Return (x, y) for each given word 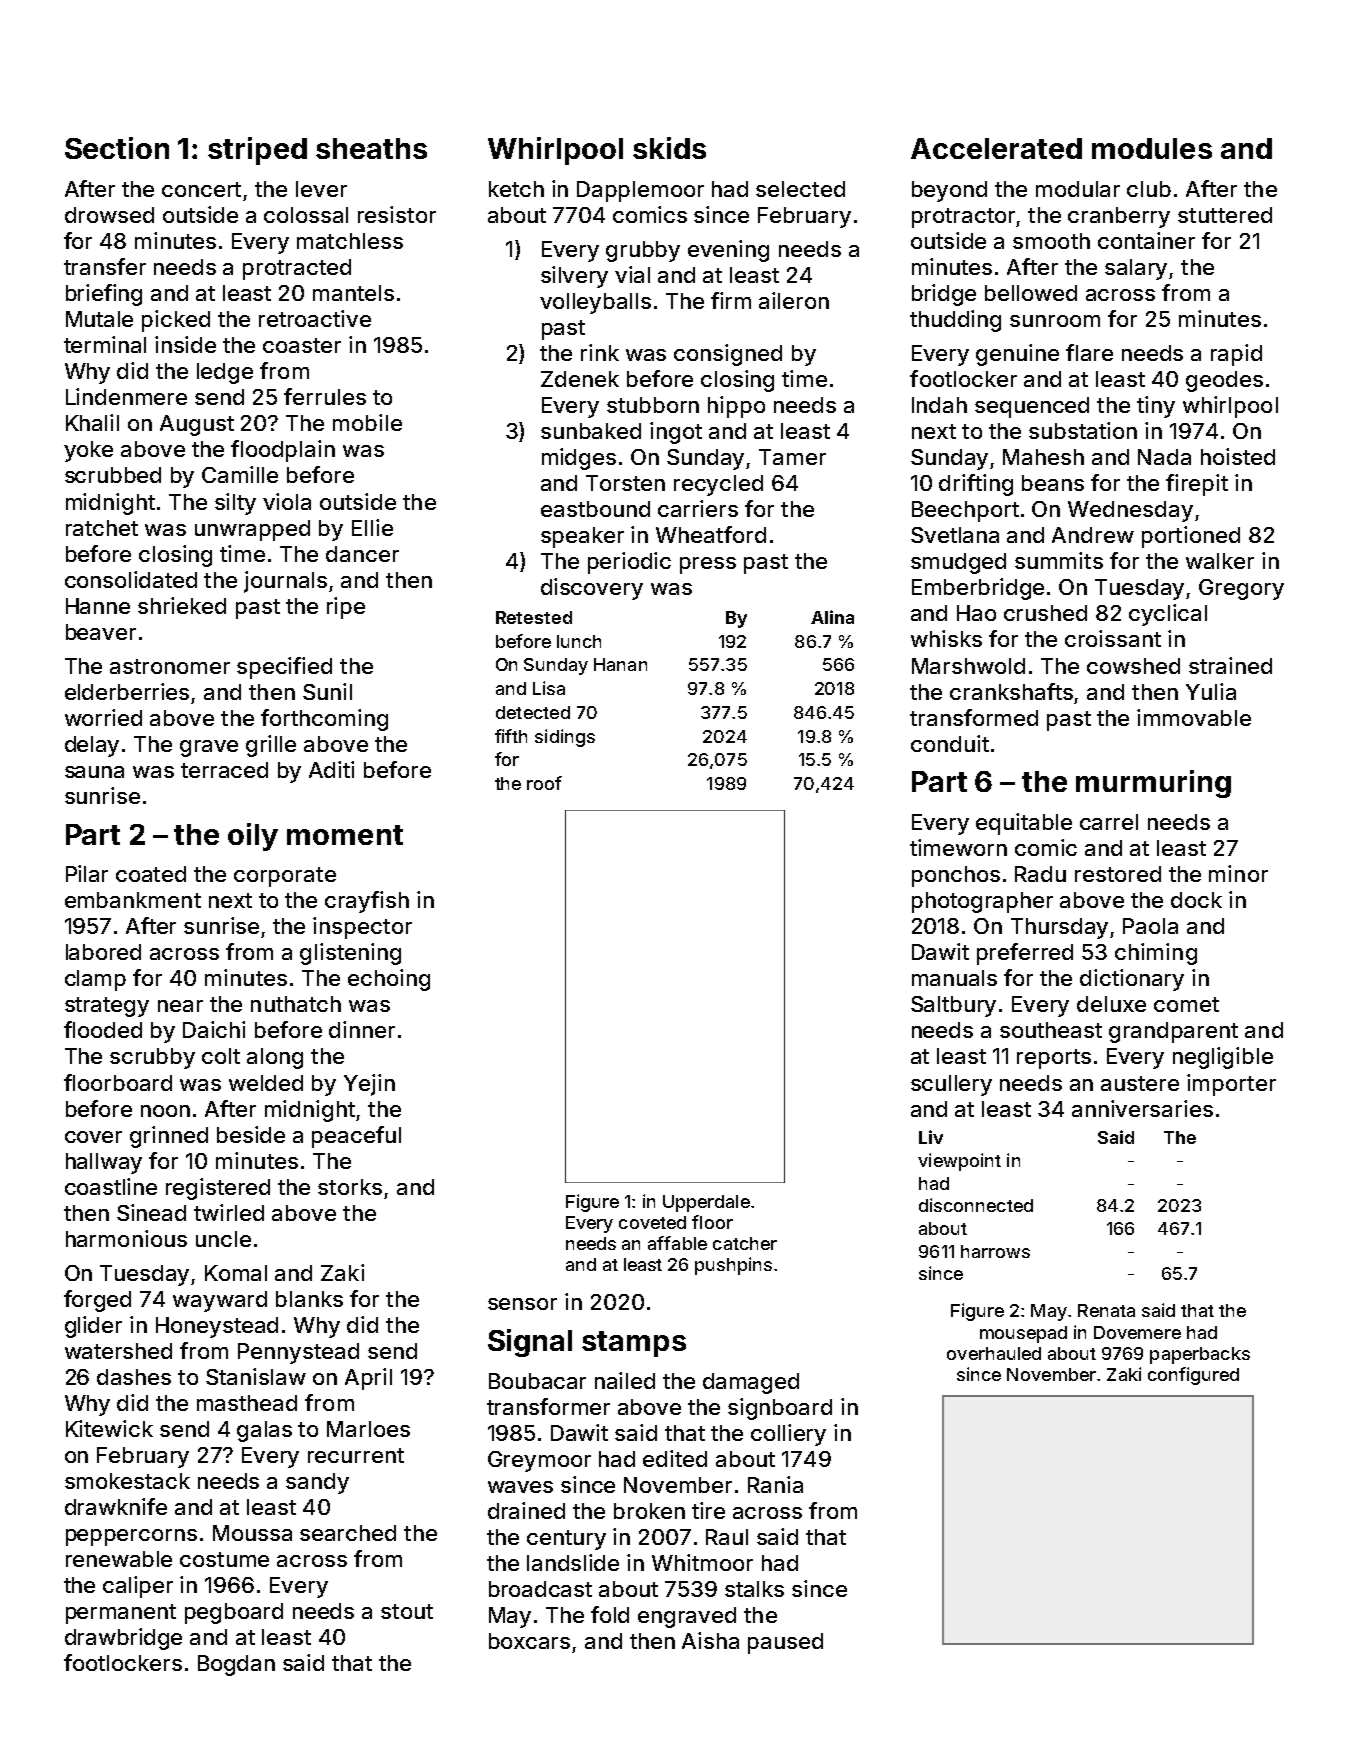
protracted (297, 269)
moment (345, 835)
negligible (1223, 1058)
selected (800, 189)
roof (544, 783)
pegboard (234, 1613)
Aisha (710, 1640)
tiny (1156, 407)
